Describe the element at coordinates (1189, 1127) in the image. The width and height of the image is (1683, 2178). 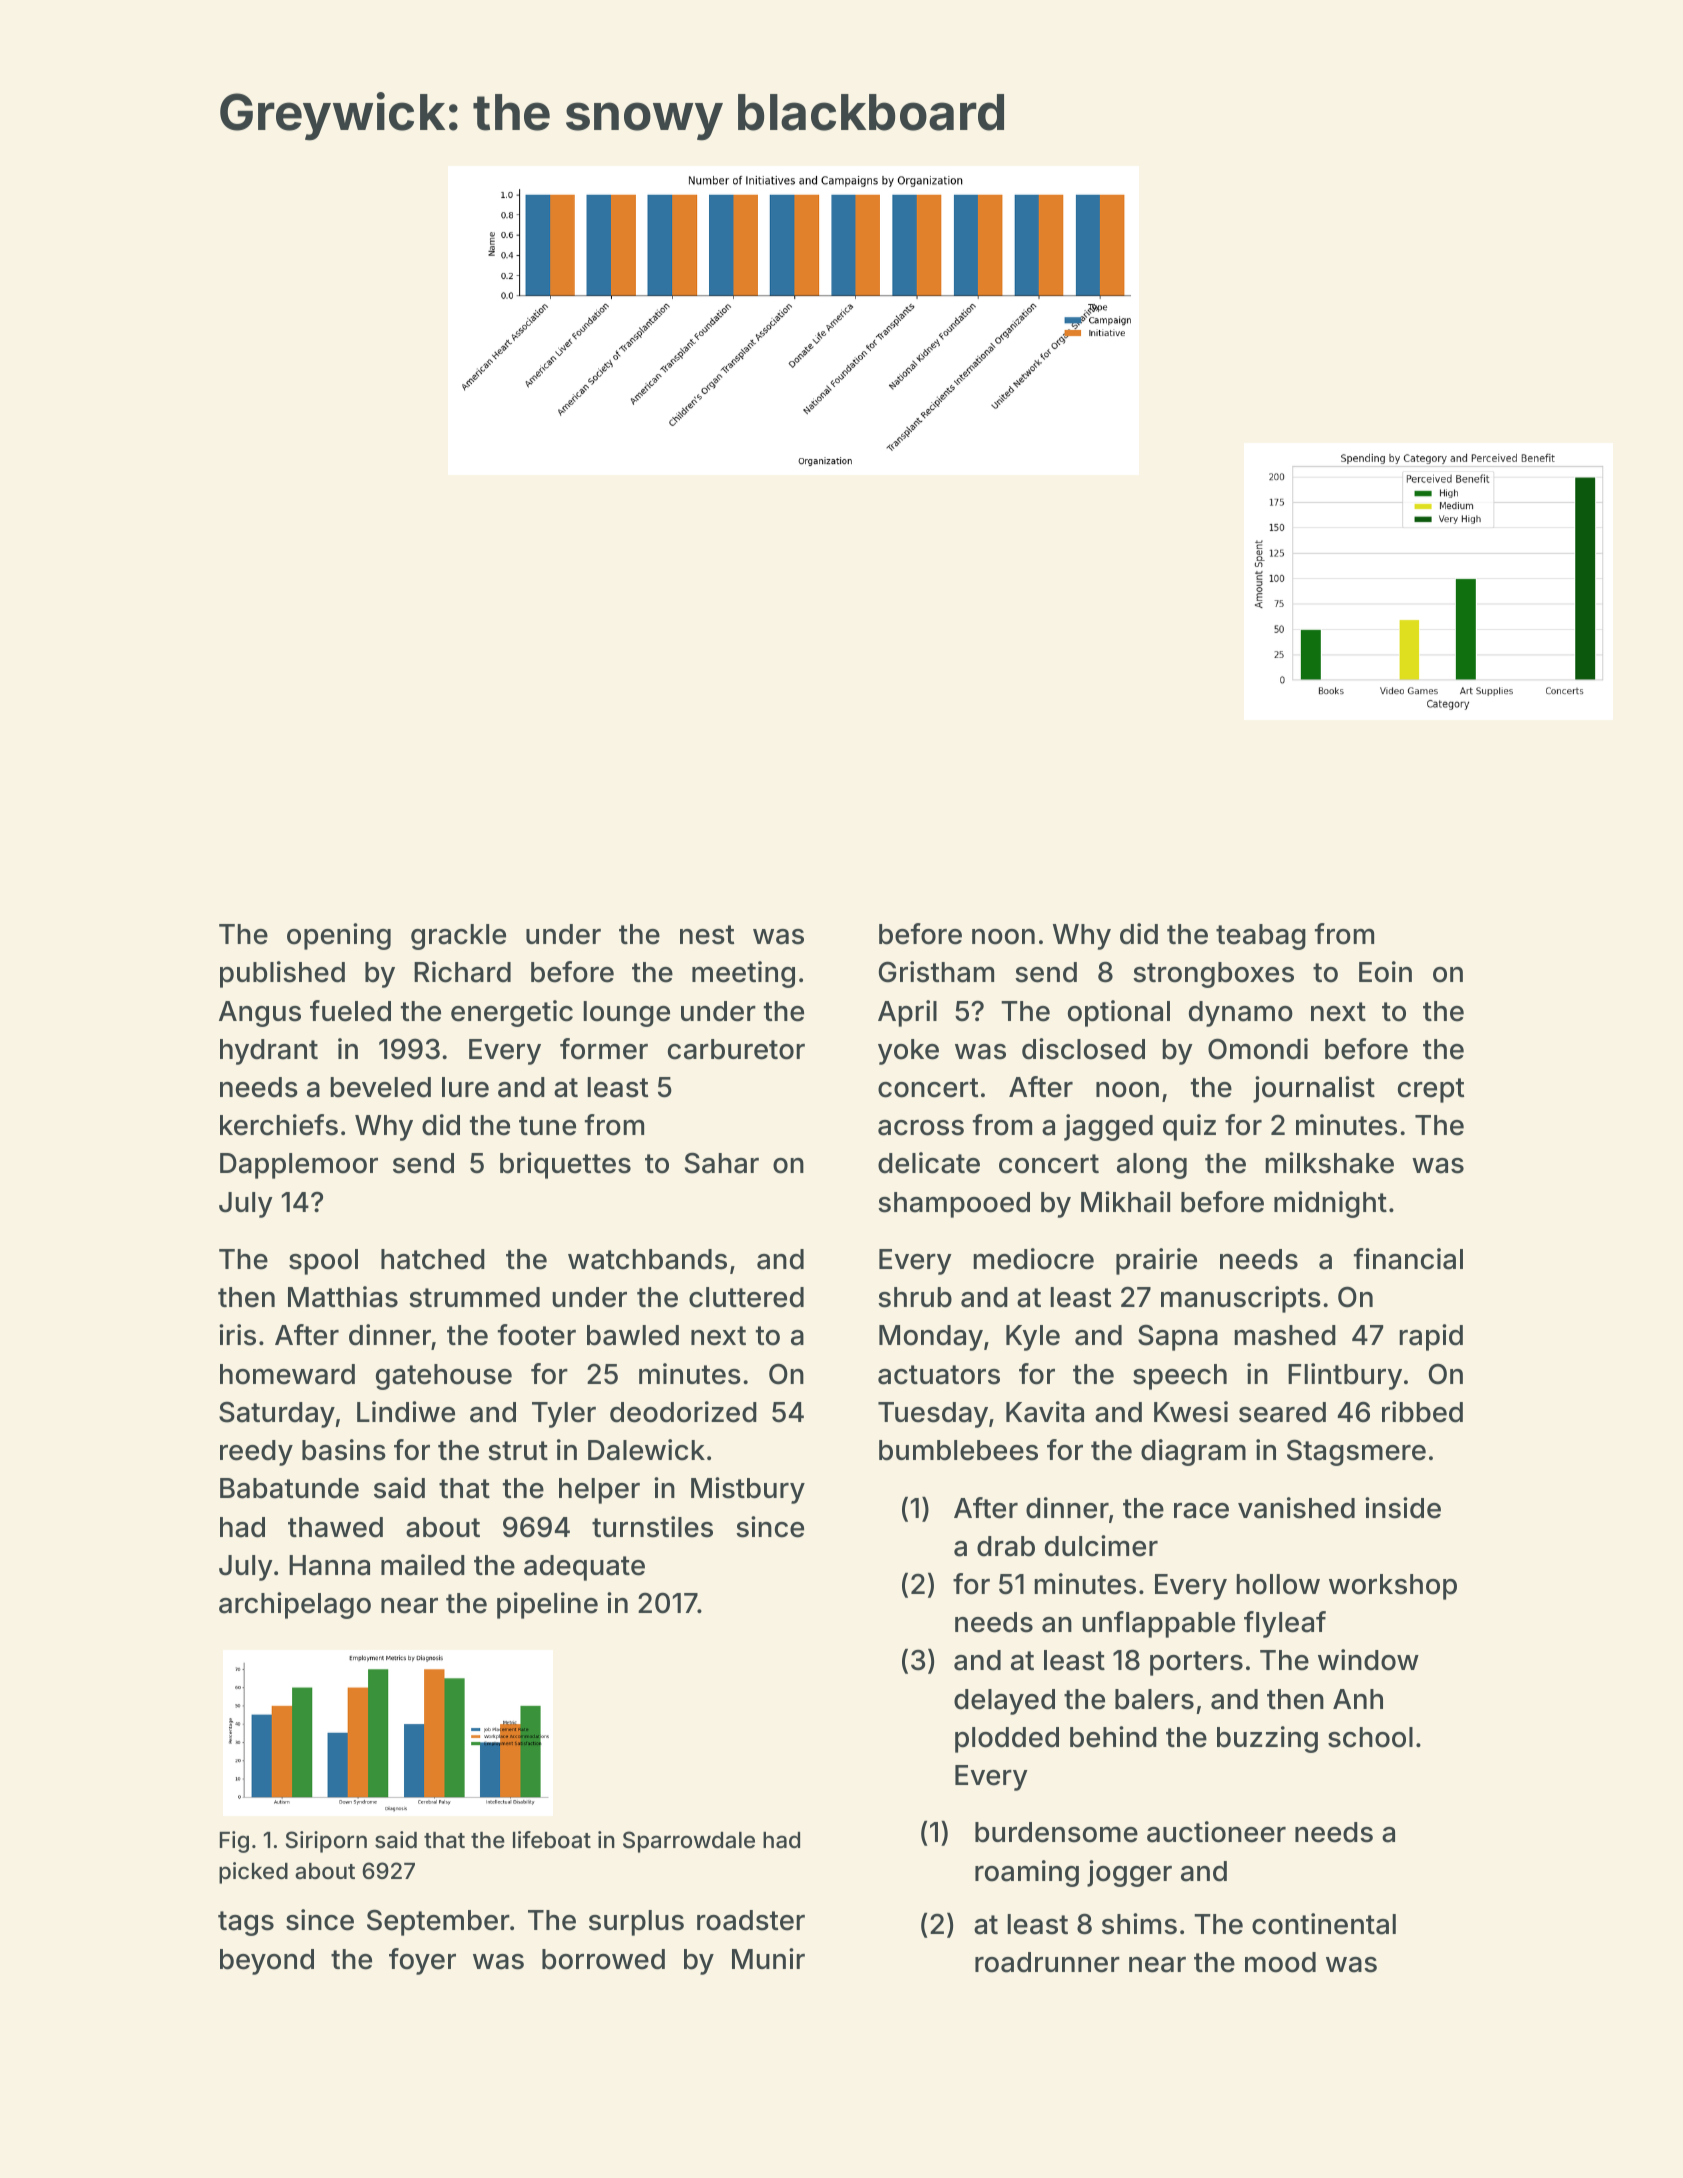
I see `quiz` at that location.
